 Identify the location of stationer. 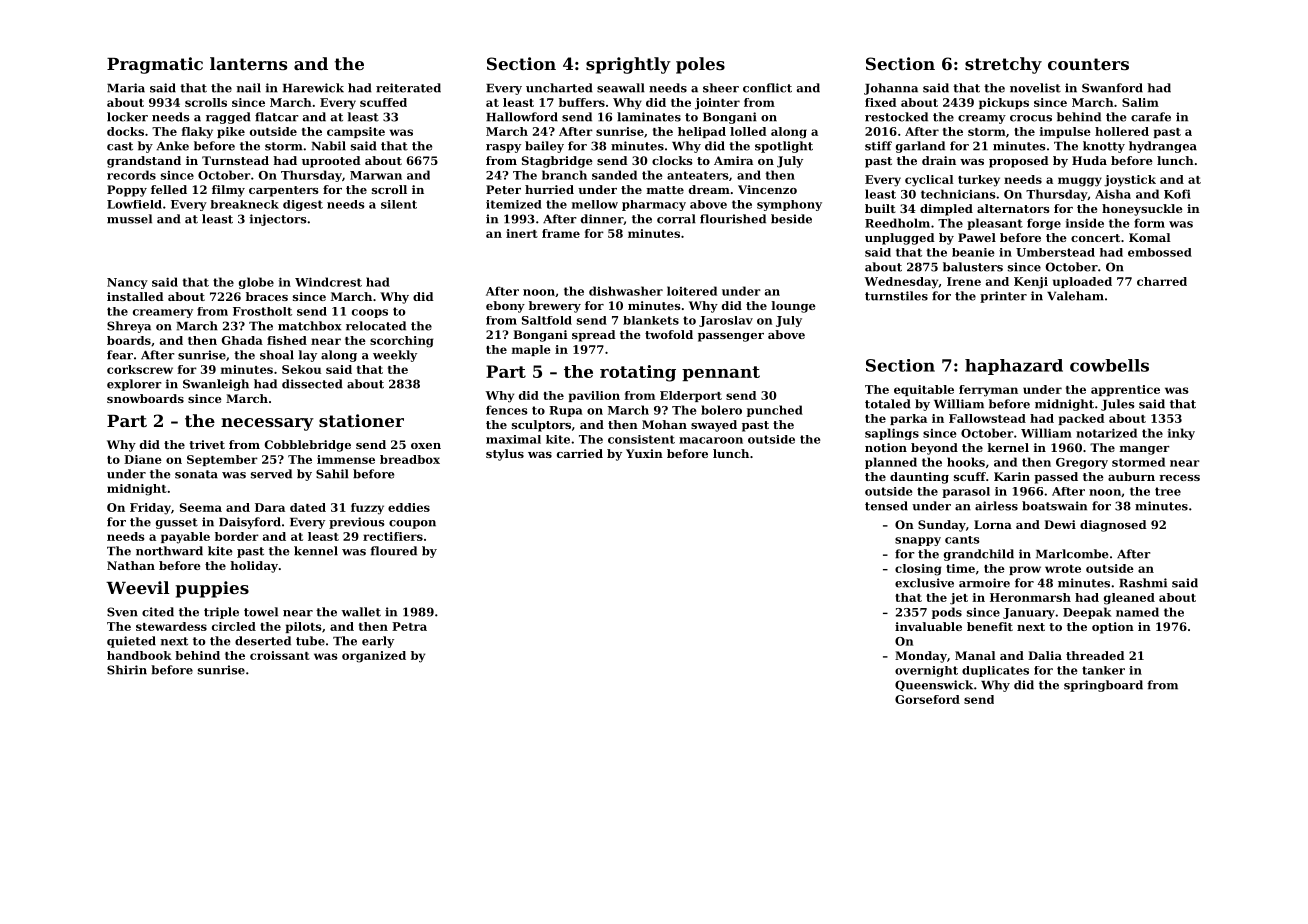
(361, 420).
